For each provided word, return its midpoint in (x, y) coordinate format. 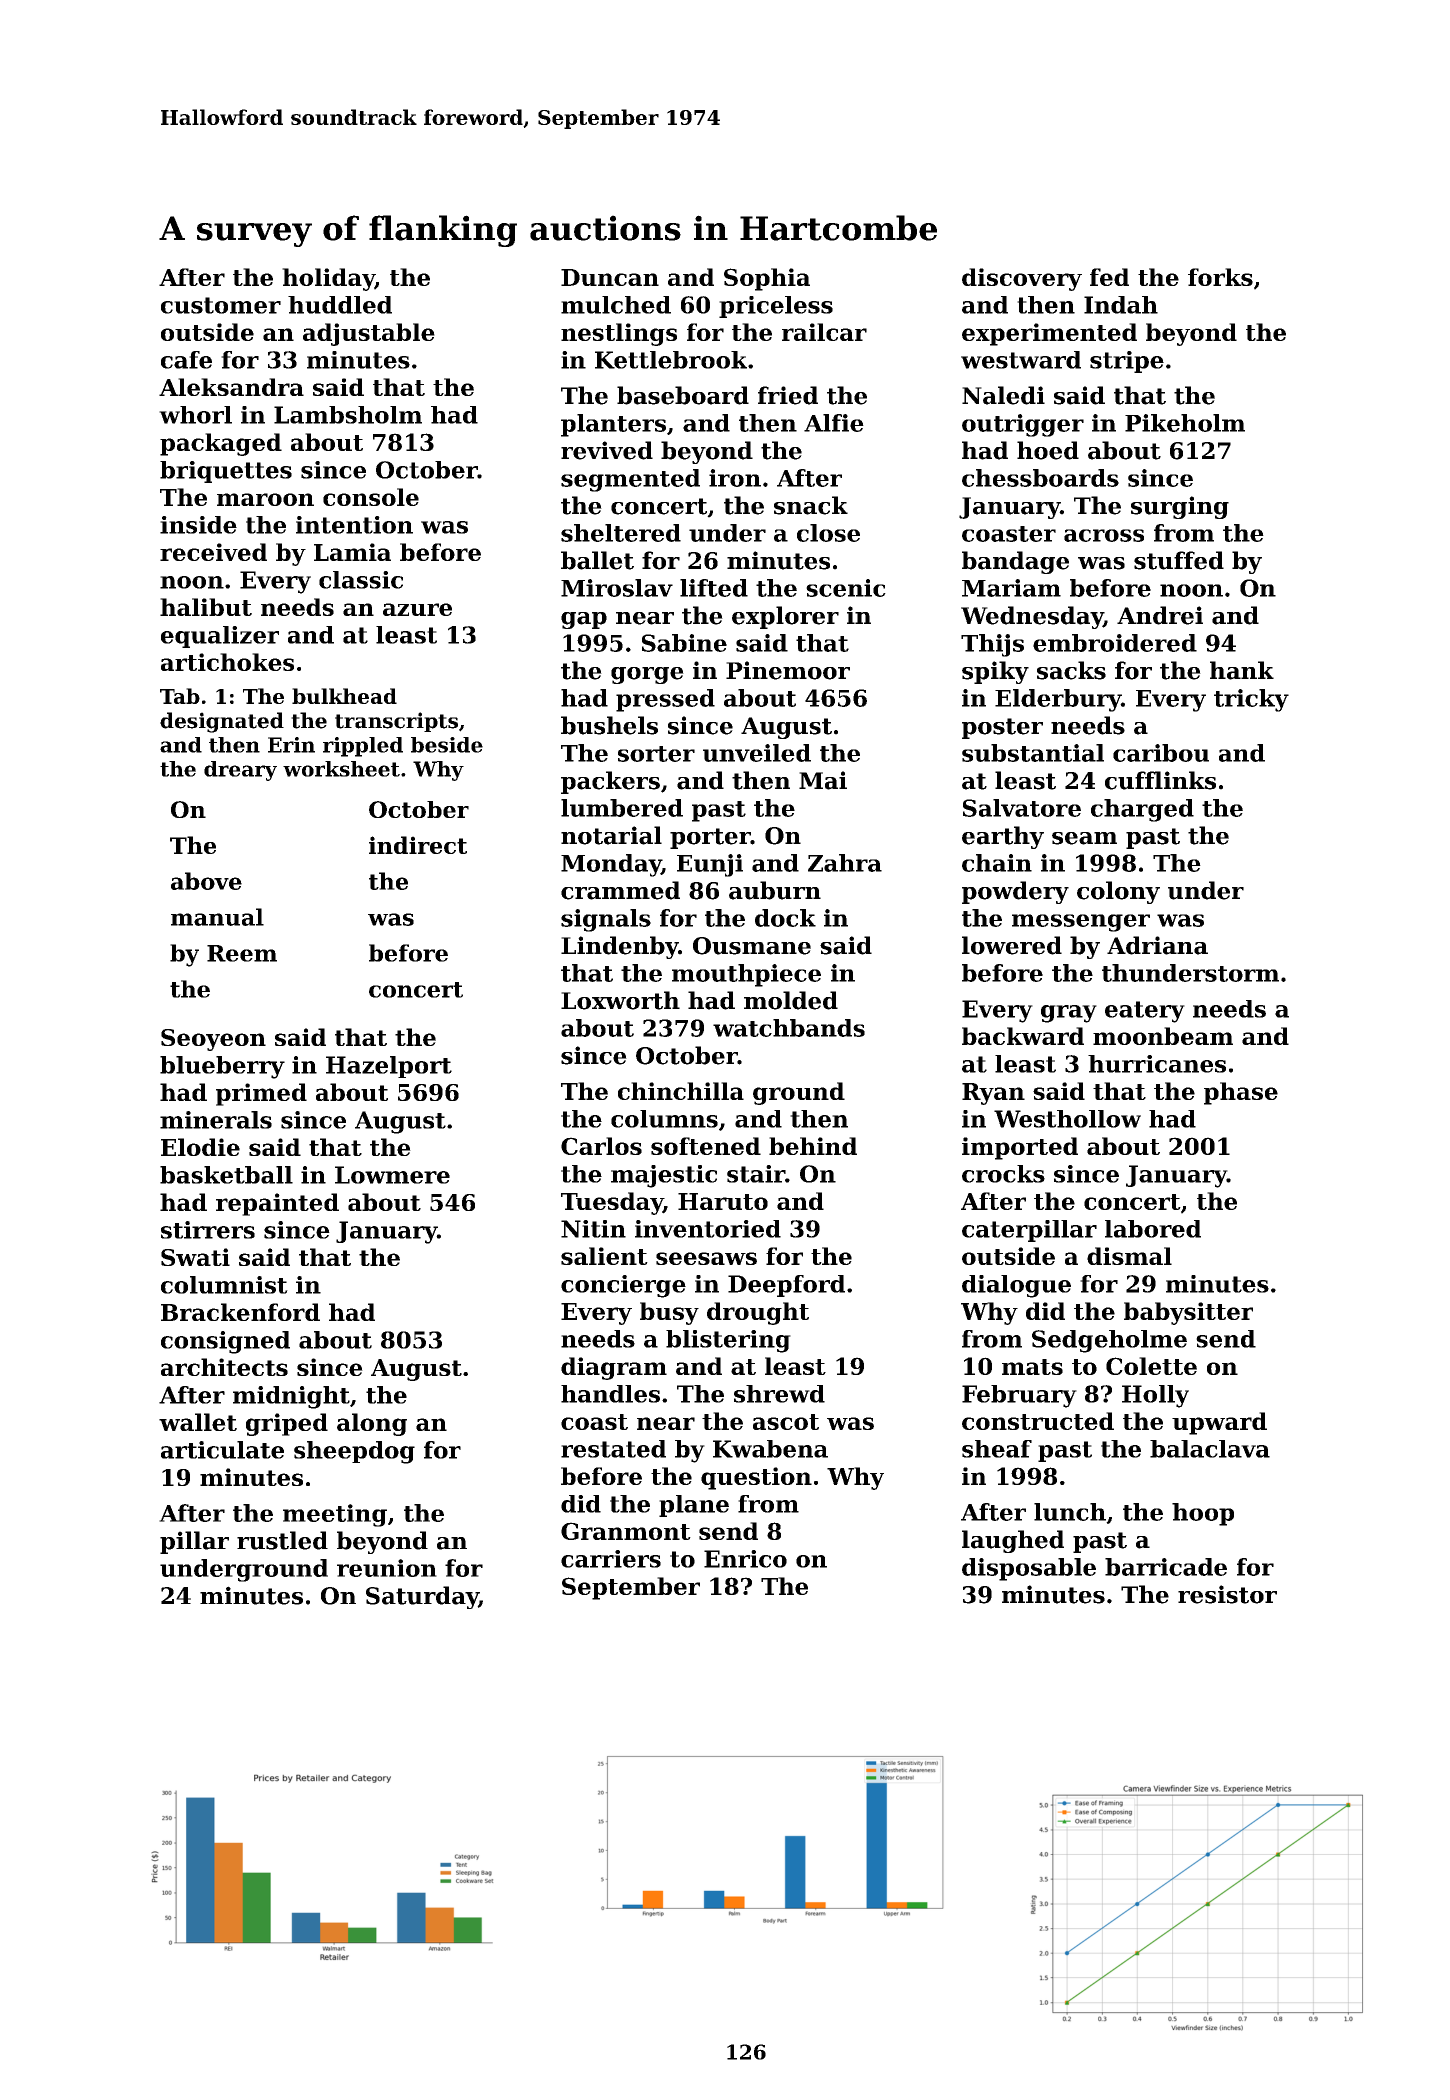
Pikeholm (1185, 423)
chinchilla (681, 1091)
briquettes (226, 472)
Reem (242, 953)
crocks (1003, 1174)
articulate (222, 1450)
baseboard (683, 395)
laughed (1013, 1541)
